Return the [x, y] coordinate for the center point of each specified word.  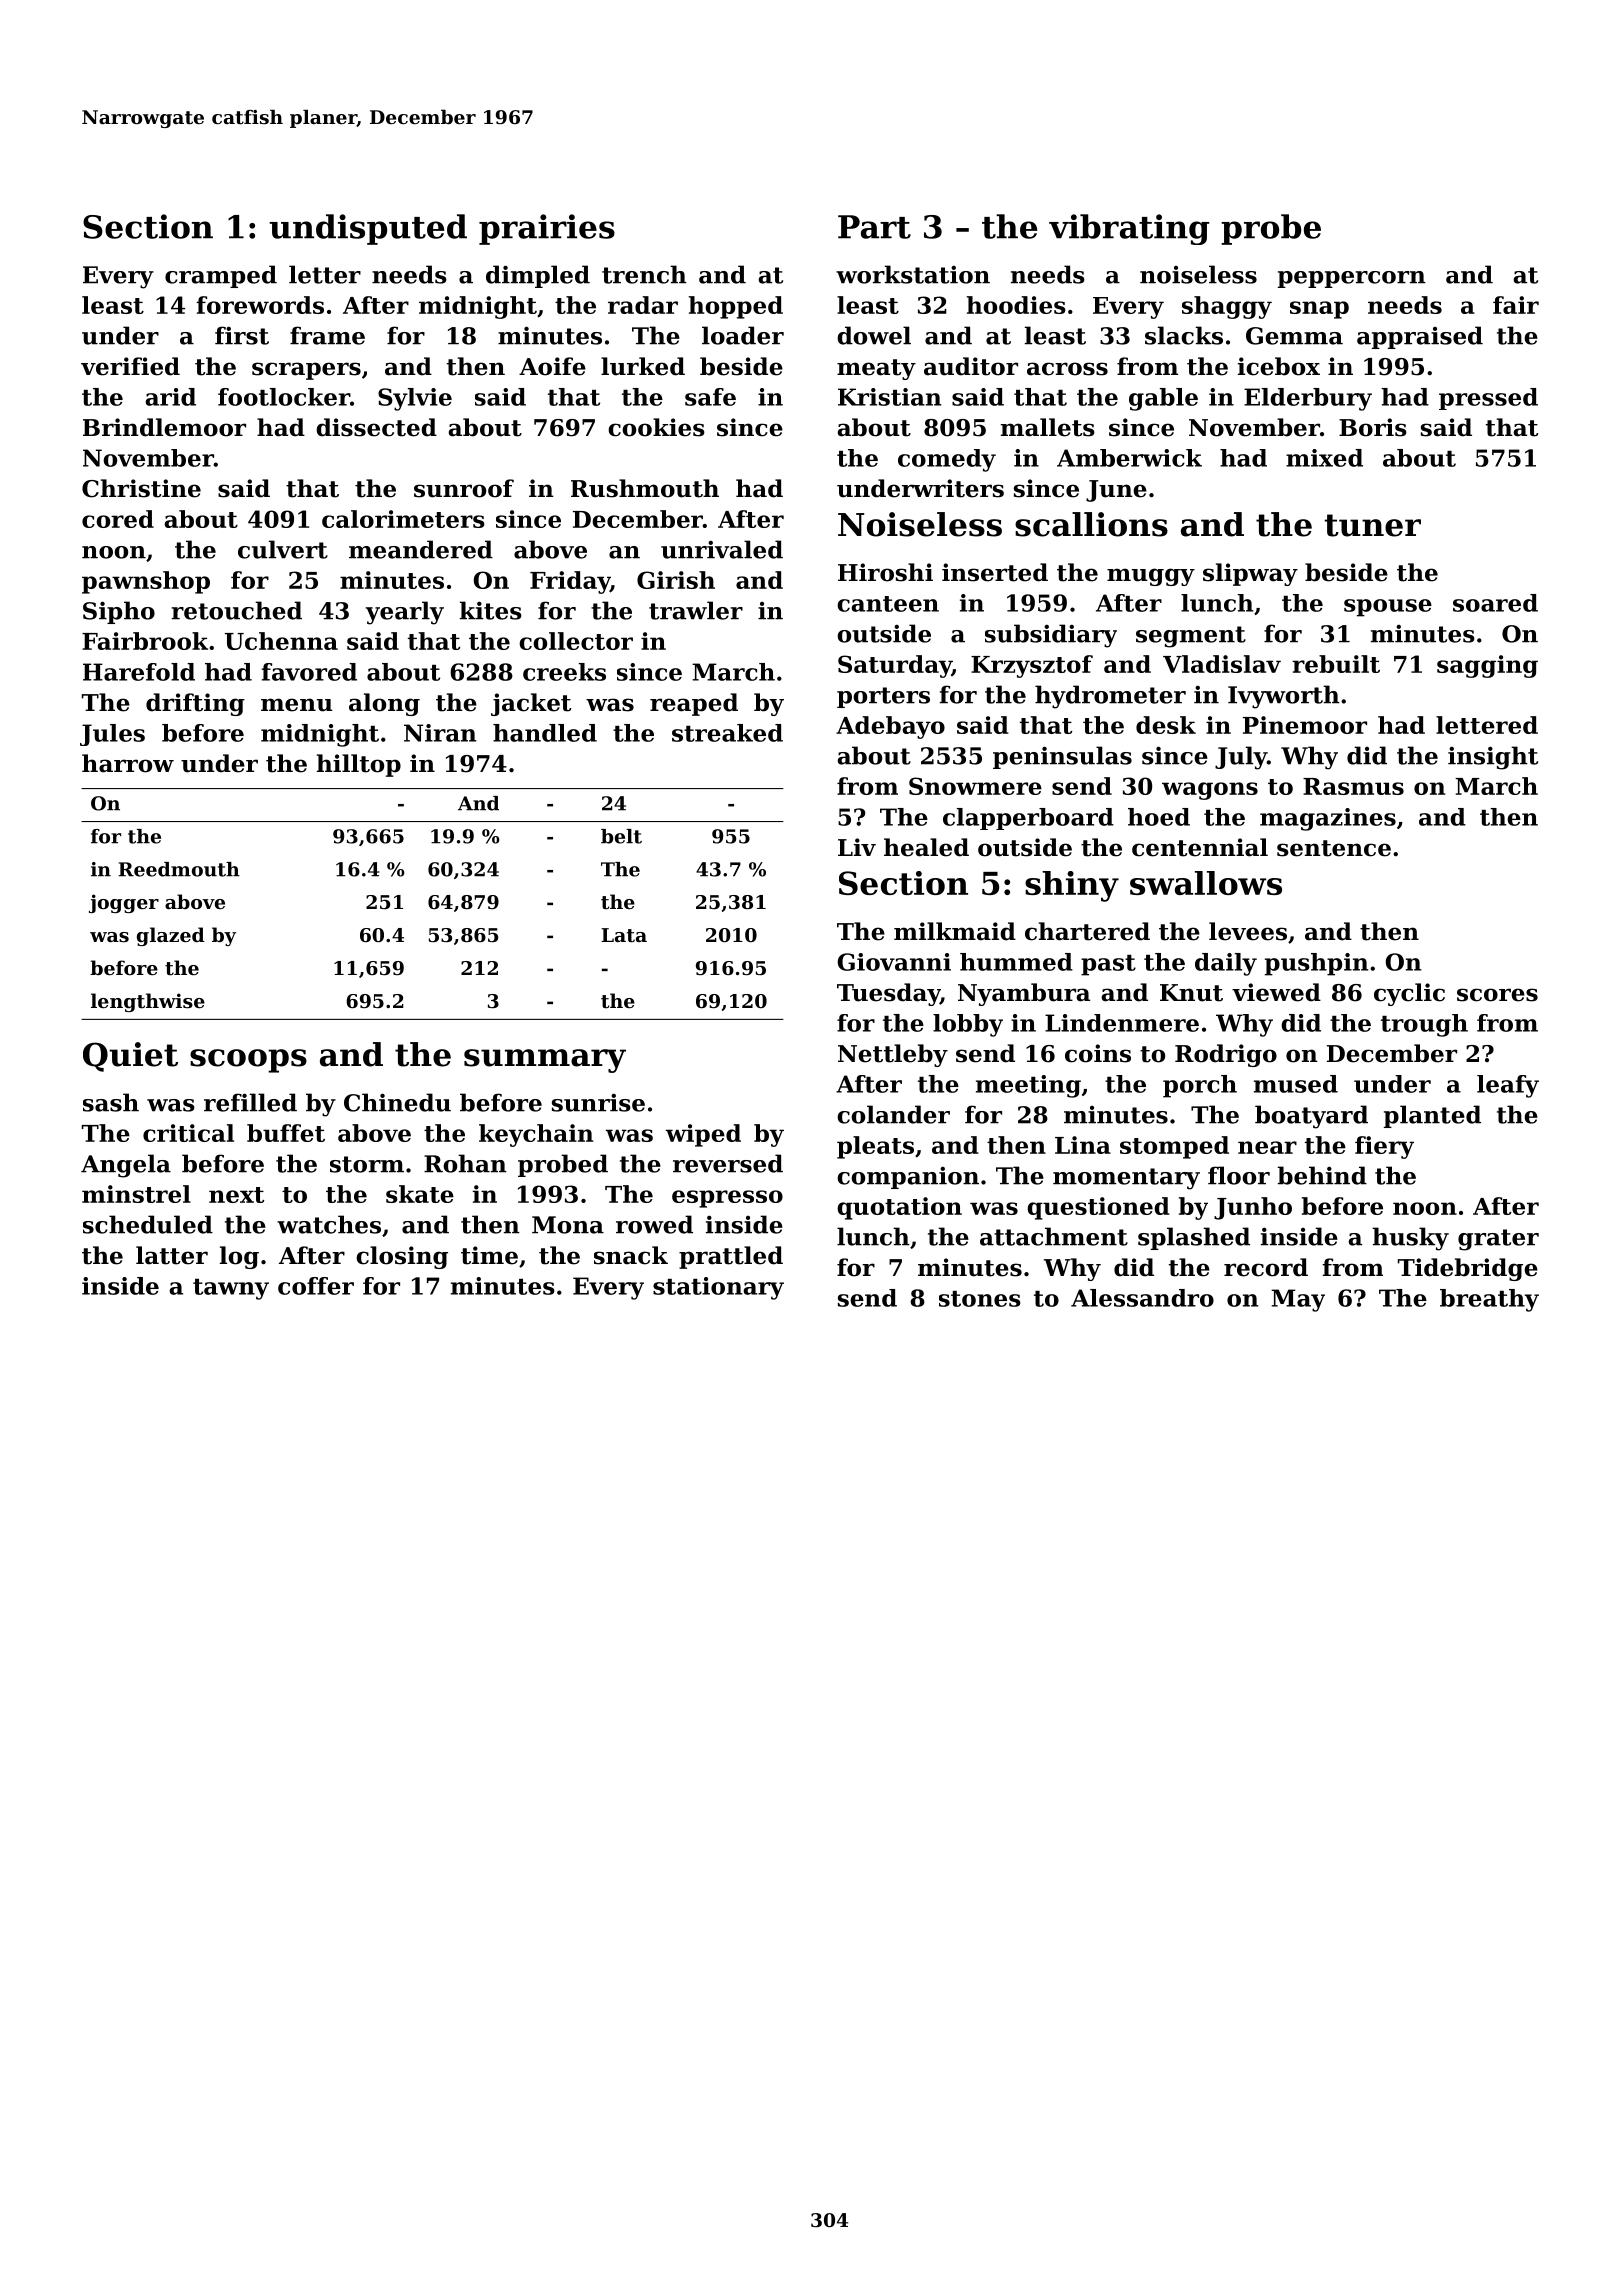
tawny [231, 1289]
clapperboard [1028, 819]
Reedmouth [179, 869]
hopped [736, 307]
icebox [1279, 366]
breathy [1489, 1300]
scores [1497, 995]
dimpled [538, 276]
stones [980, 1299]
